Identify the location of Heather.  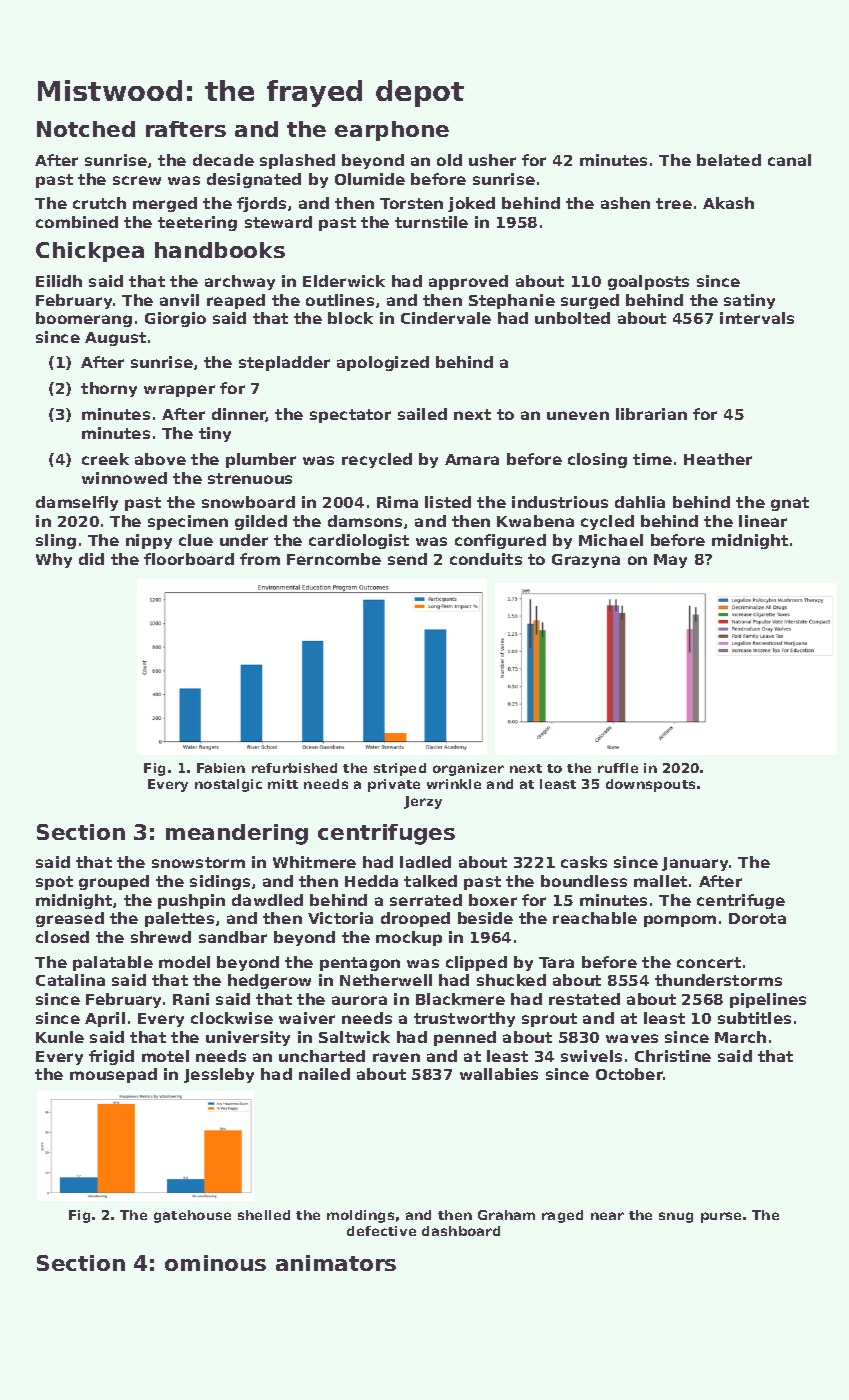
(718, 459).
